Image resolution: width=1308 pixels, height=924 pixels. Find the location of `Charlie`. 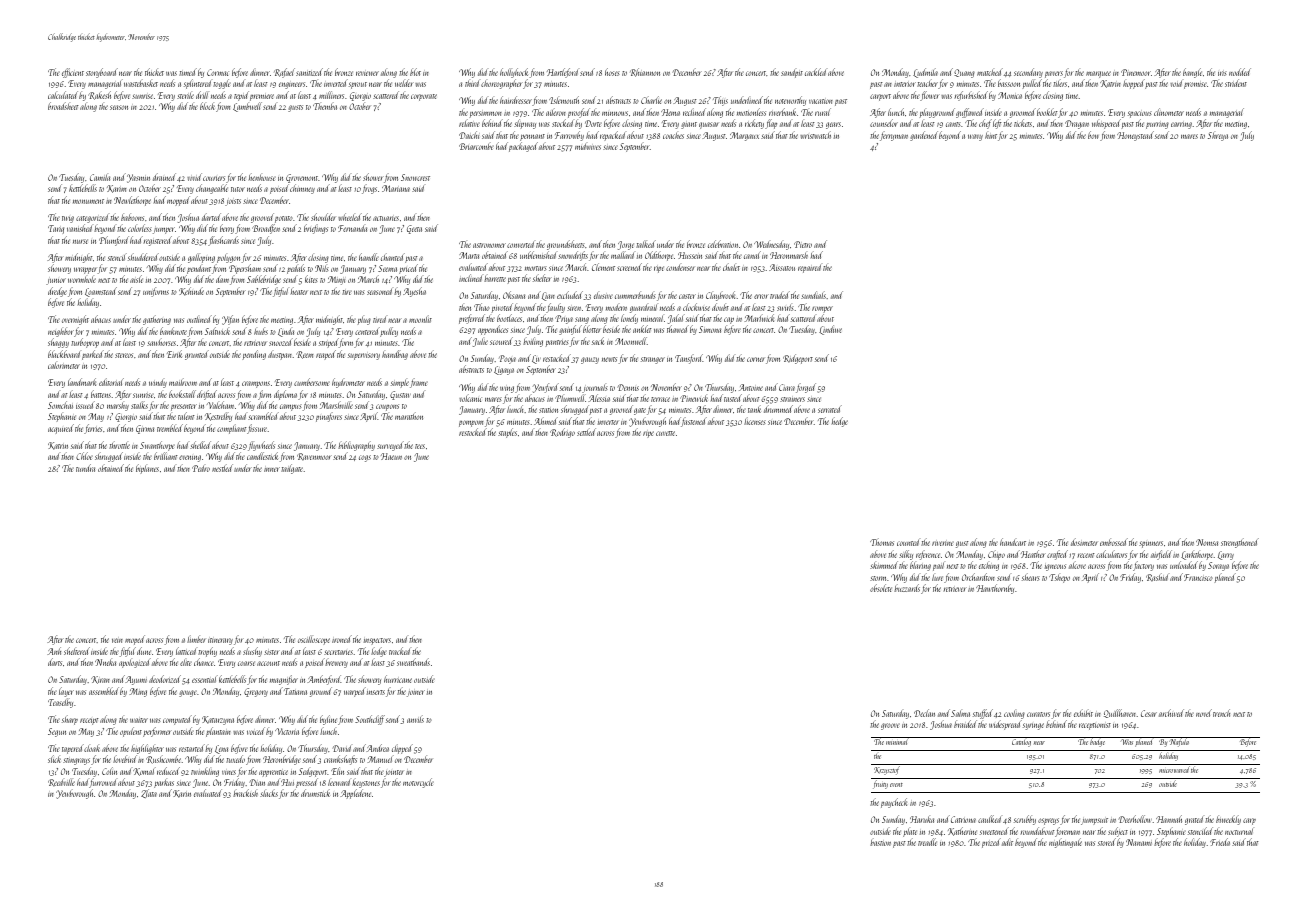

Charlie is located at coordinates (651, 100).
